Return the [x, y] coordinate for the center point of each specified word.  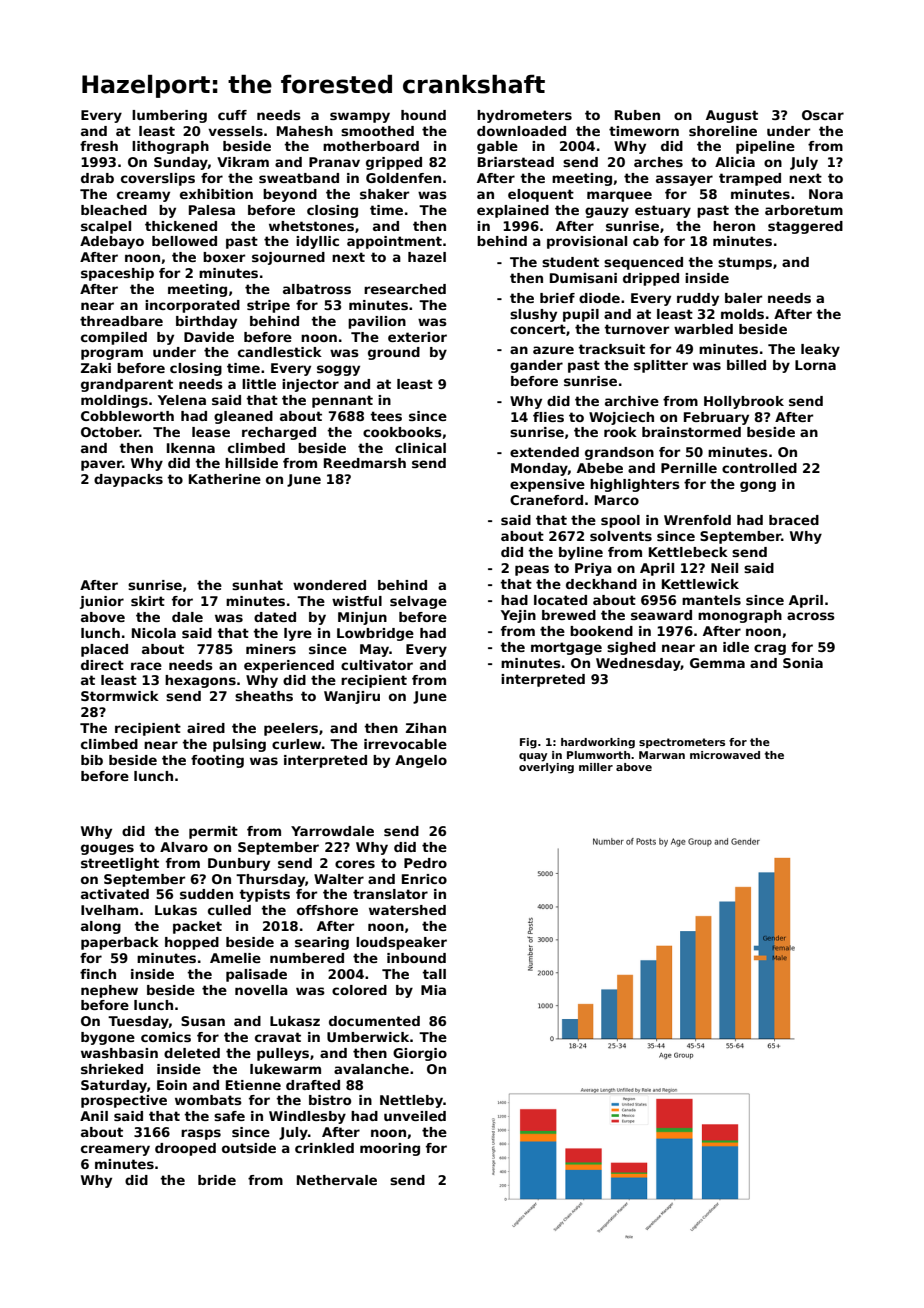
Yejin [518, 616]
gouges [107, 849]
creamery [115, 1150]
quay [533, 757]
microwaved [725, 755]
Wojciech [621, 418]
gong [758, 486]
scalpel [106, 227]
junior [102, 602]
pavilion [377, 322]
